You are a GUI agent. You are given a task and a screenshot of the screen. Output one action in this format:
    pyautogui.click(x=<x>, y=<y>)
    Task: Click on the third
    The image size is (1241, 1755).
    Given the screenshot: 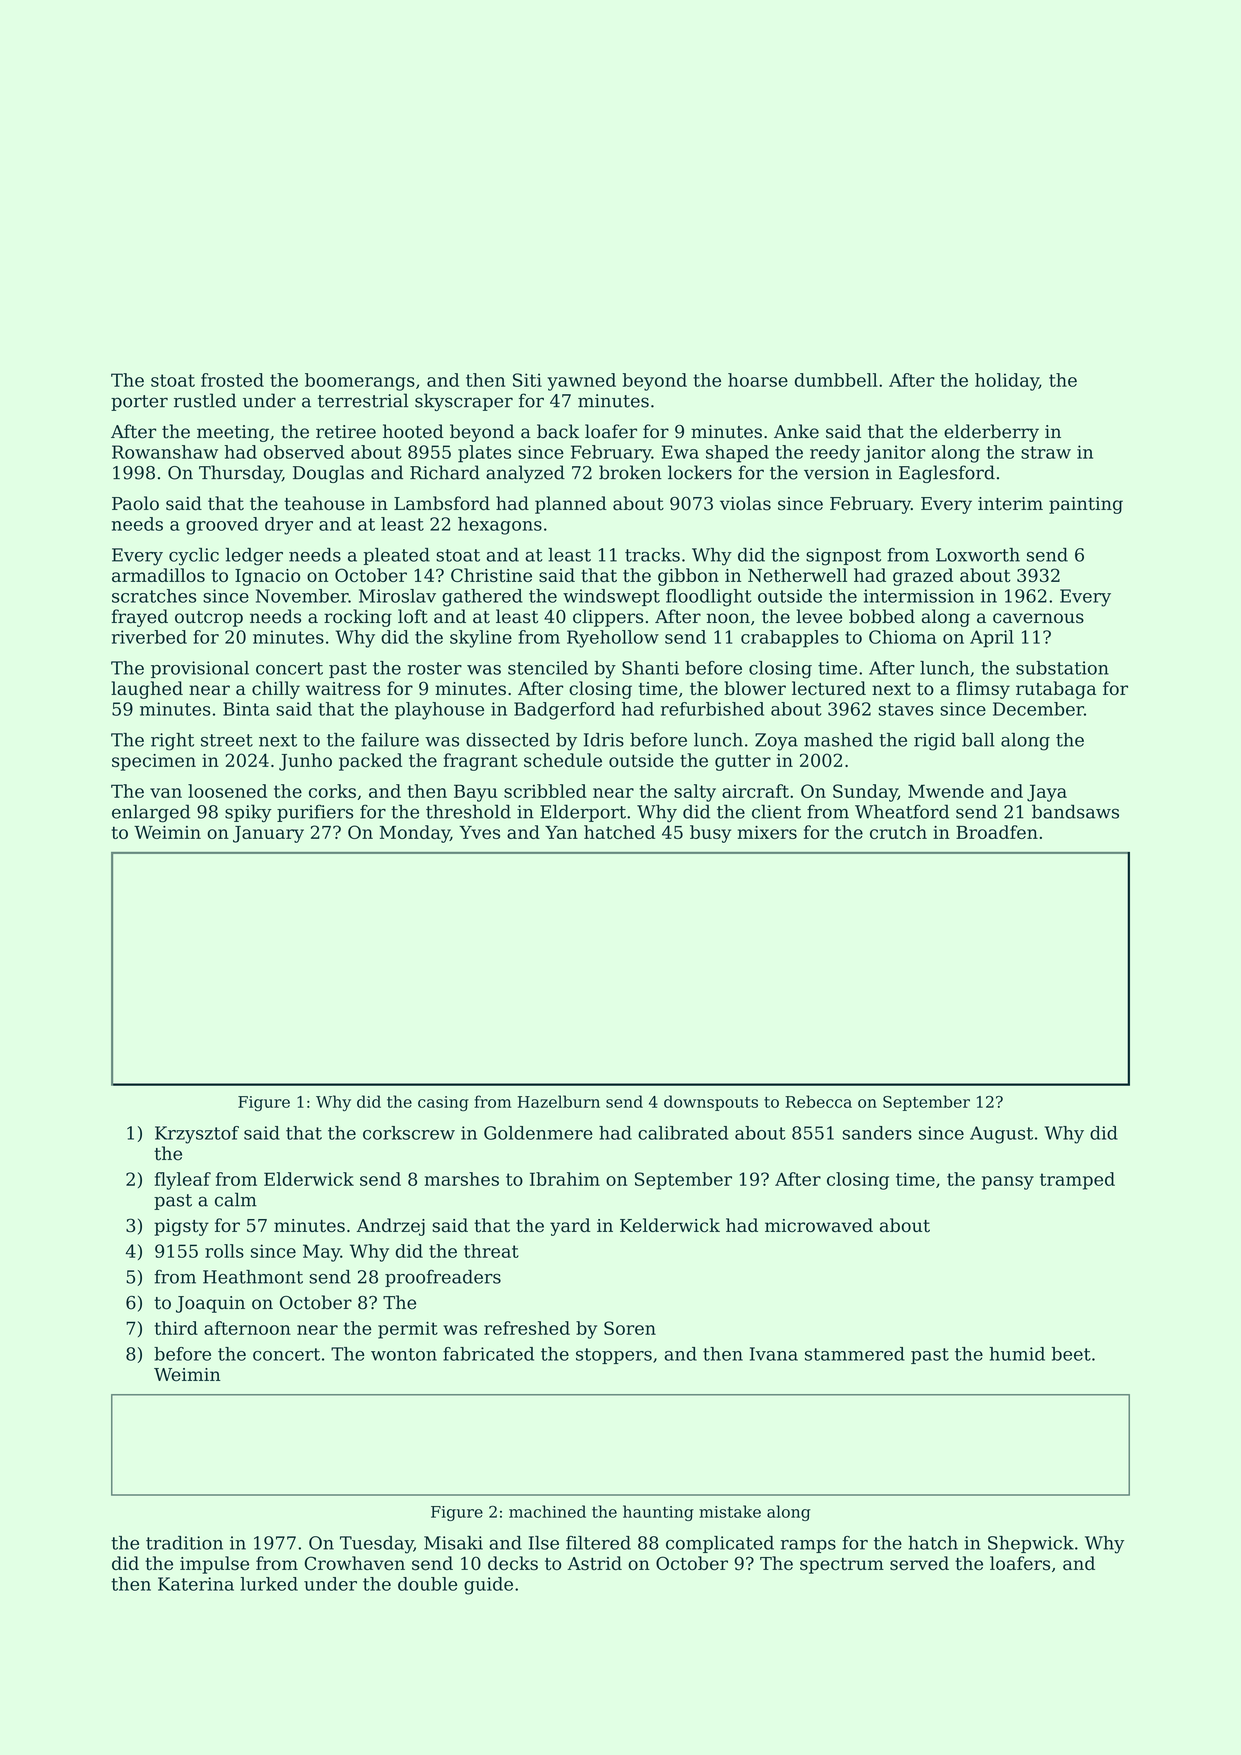 What is the action you would take?
    pyautogui.click(x=176, y=1328)
